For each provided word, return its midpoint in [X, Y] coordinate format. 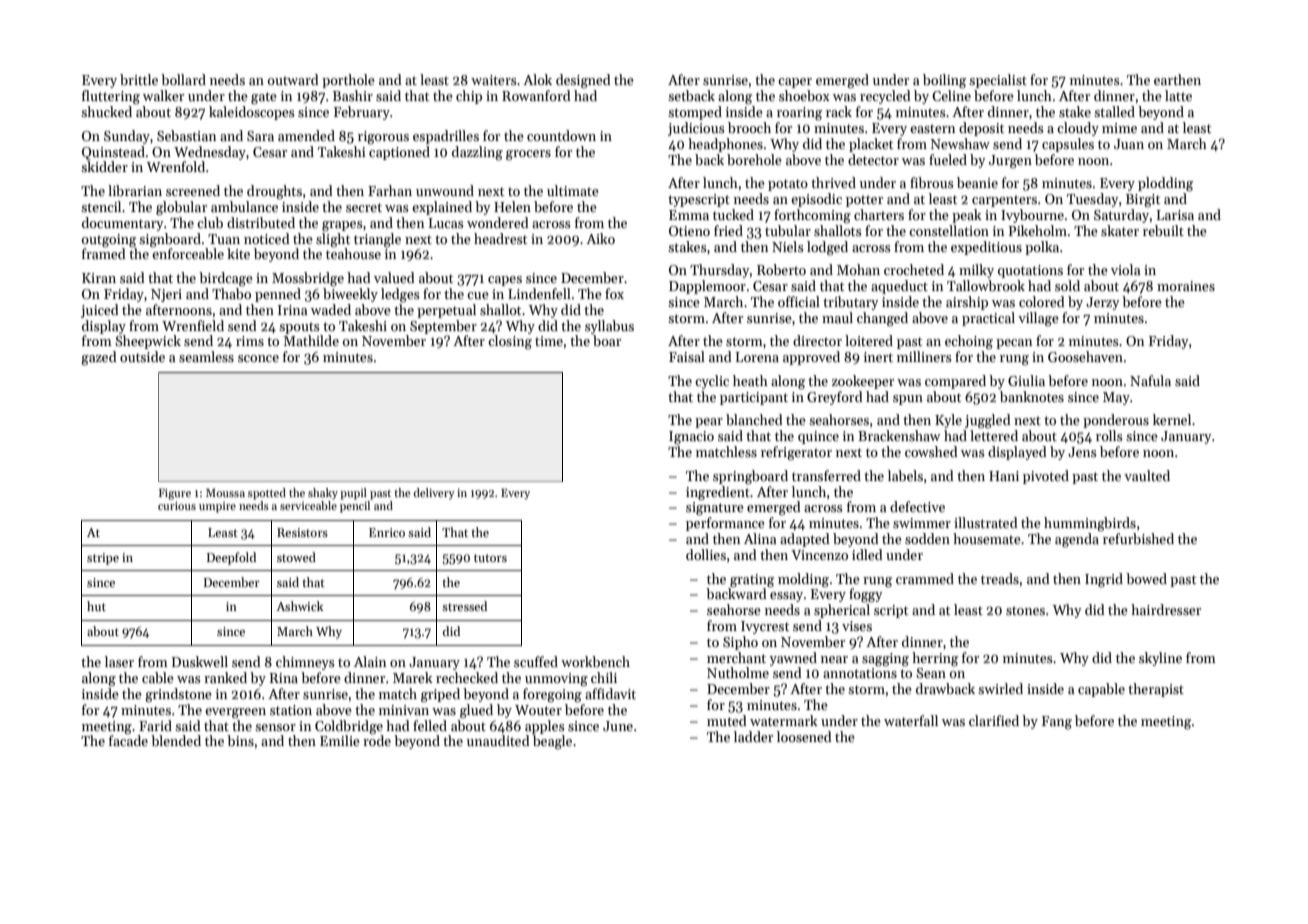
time [549, 341]
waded [331, 309]
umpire [217, 507]
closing [510, 342]
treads [1000, 578]
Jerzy [1103, 303]
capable [1101, 690]
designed [583, 81]
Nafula [1150, 380]
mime [1119, 128]
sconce [258, 358]
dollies [706, 554]
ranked [225, 677]
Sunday [127, 137]
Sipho [740, 643]
